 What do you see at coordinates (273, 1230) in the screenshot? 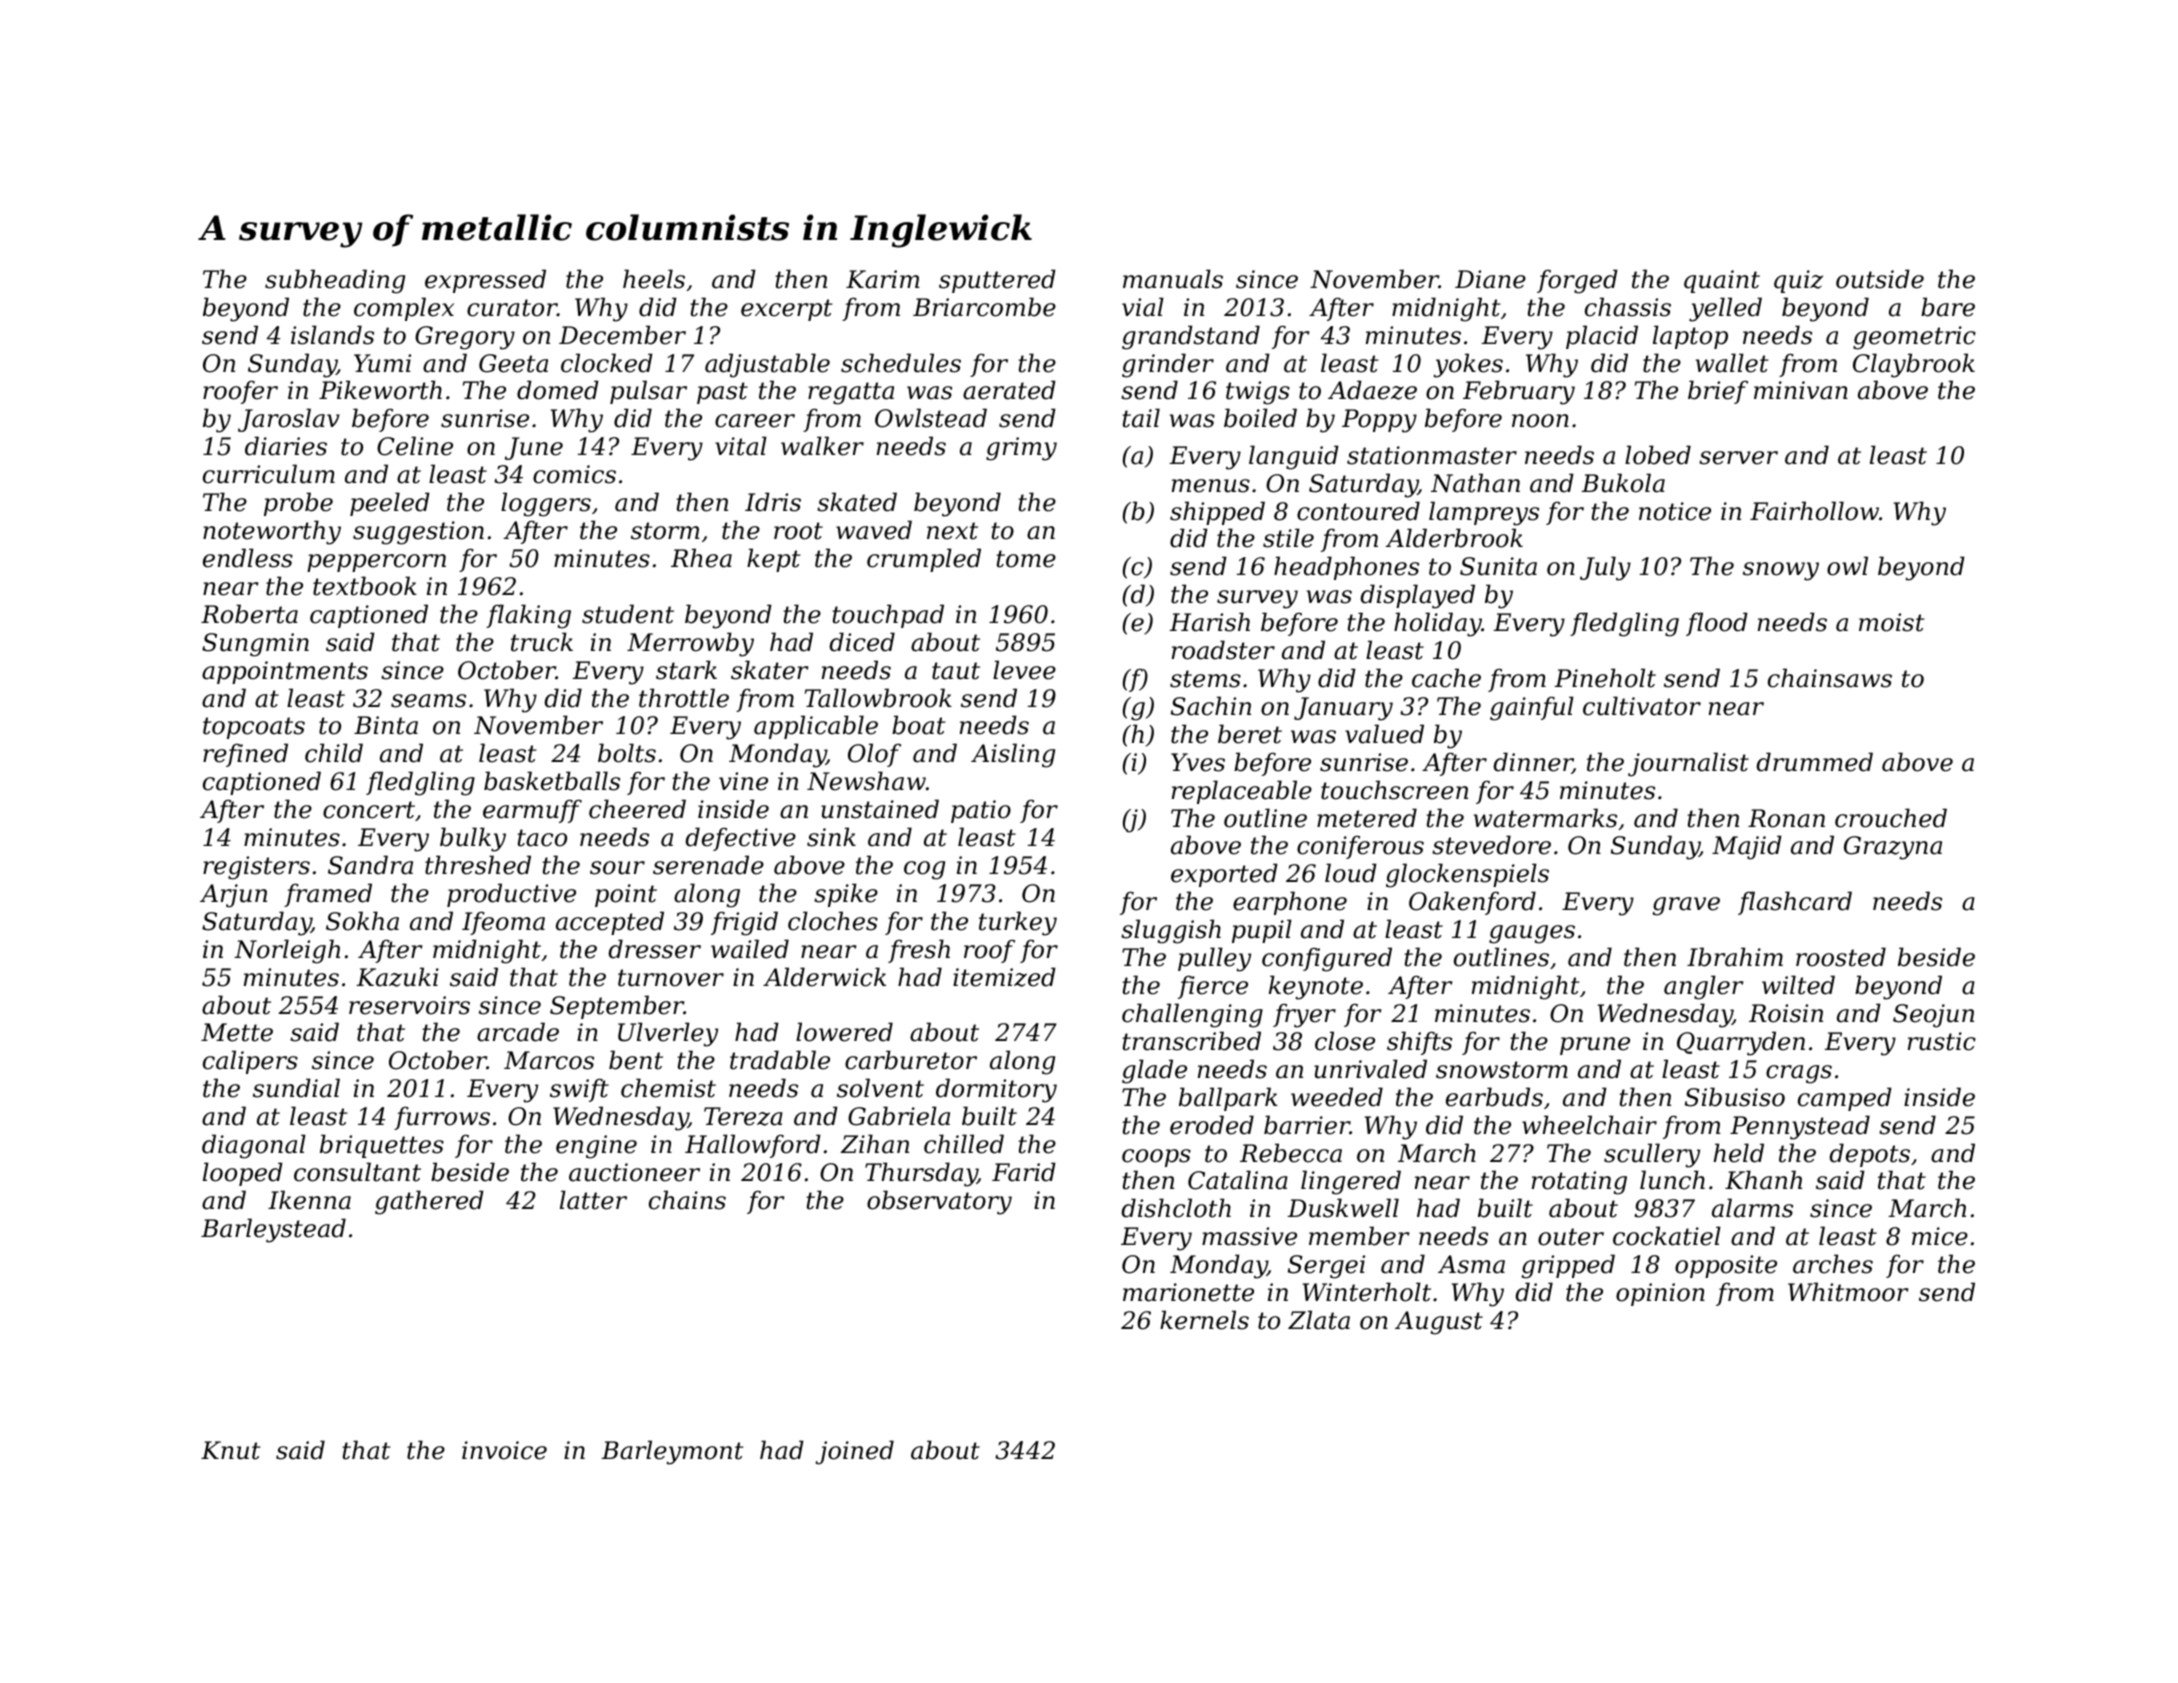
I see `Barleystead` at bounding box center [273, 1230].
